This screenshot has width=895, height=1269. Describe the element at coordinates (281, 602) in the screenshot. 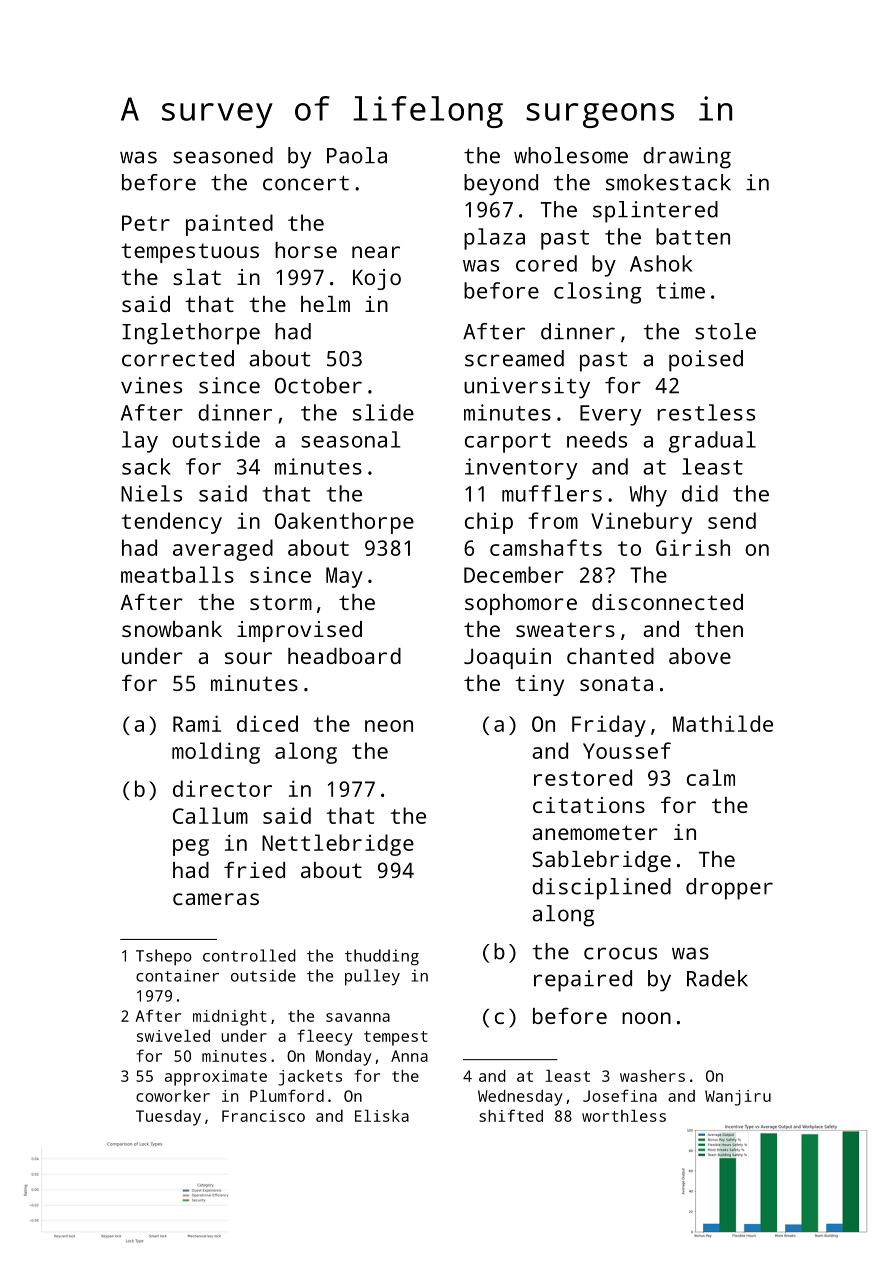

I see `storm` at that location.
